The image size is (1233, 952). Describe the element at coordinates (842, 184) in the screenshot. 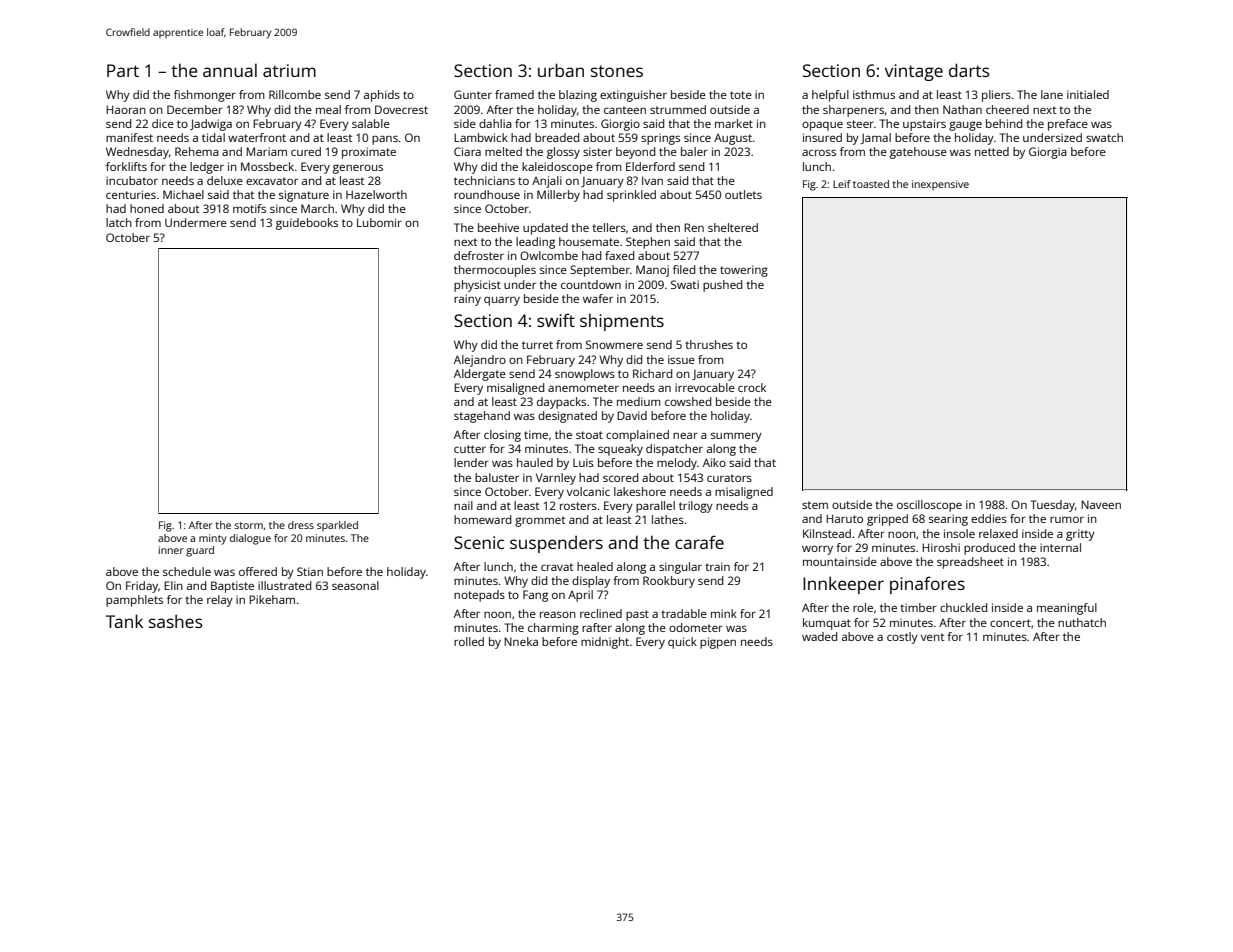

I see `Leif` at that location.
